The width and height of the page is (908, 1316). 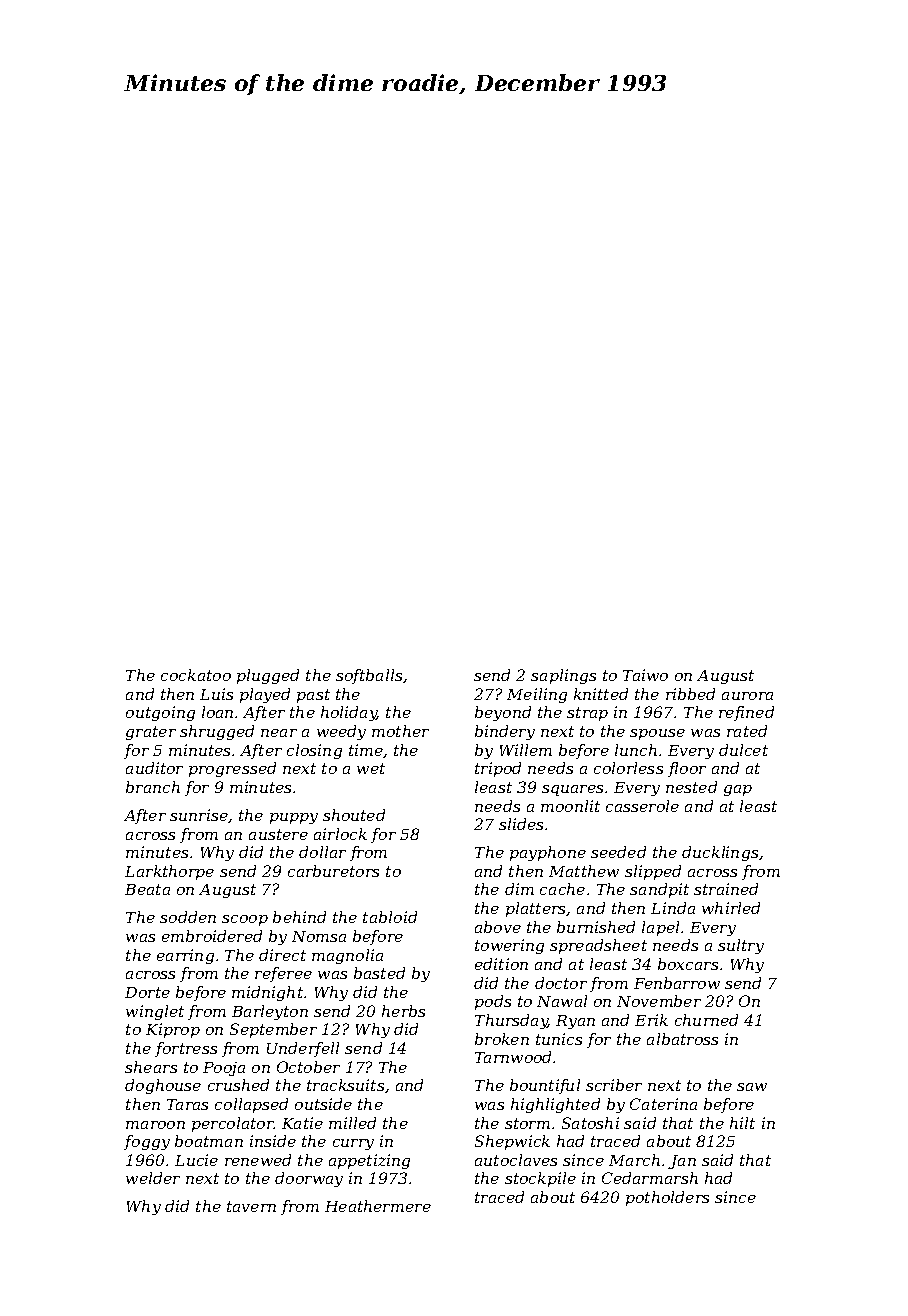 I want to click on doctor, so click(x=561, y=983).
